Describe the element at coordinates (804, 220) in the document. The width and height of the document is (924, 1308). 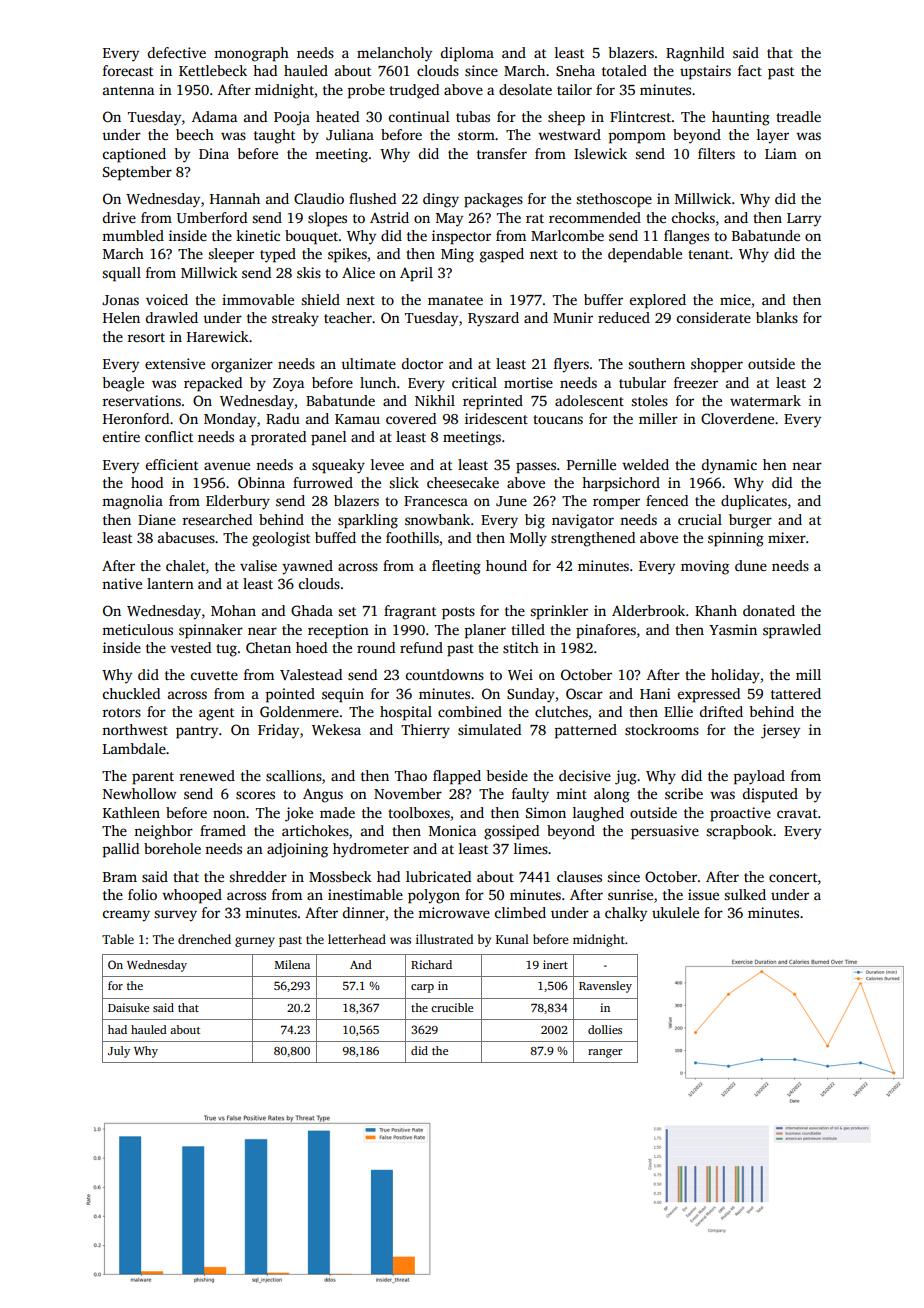
I see `Larry` at that location.
